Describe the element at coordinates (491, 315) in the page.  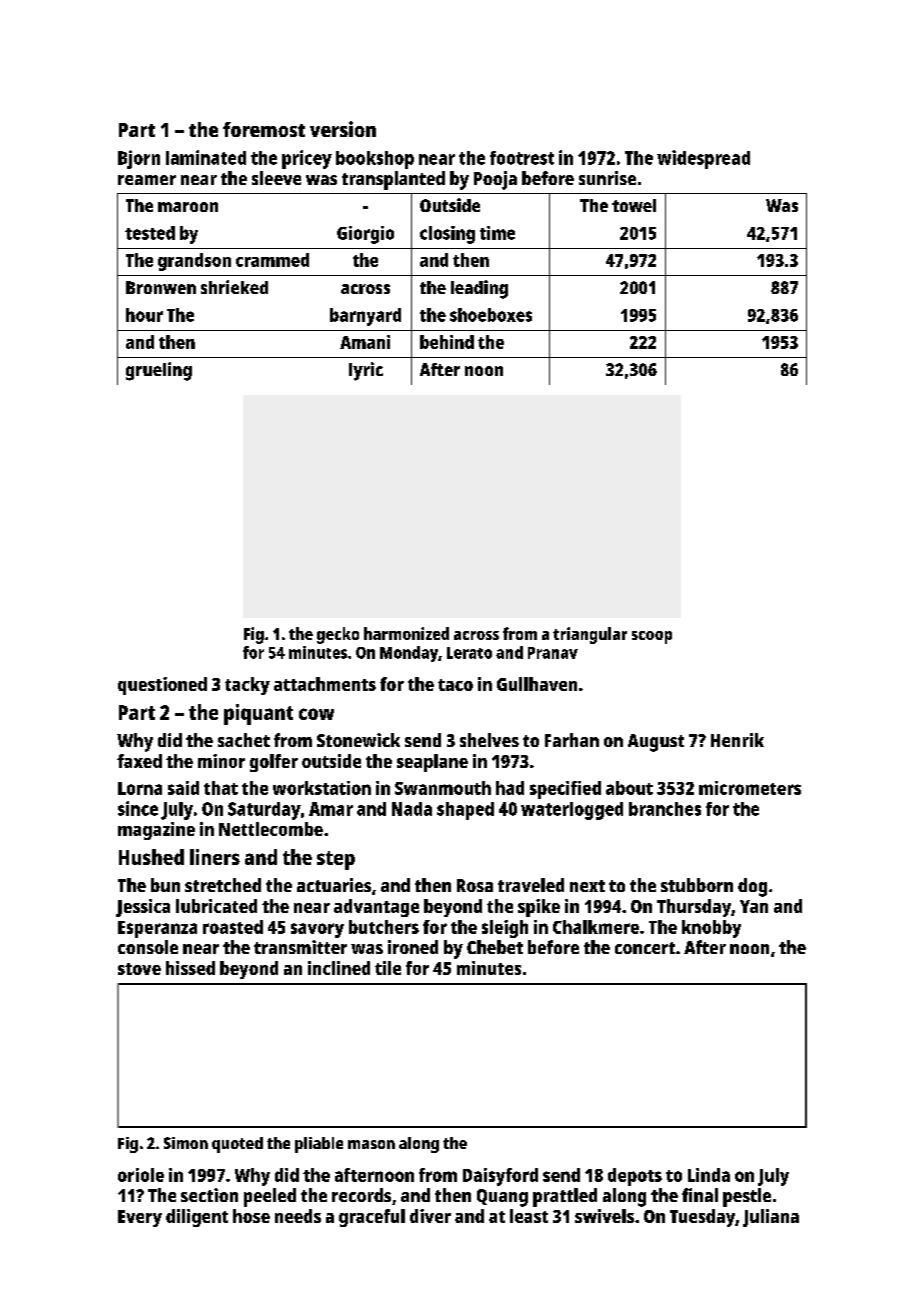
I see `shoeboxes` at that location.
